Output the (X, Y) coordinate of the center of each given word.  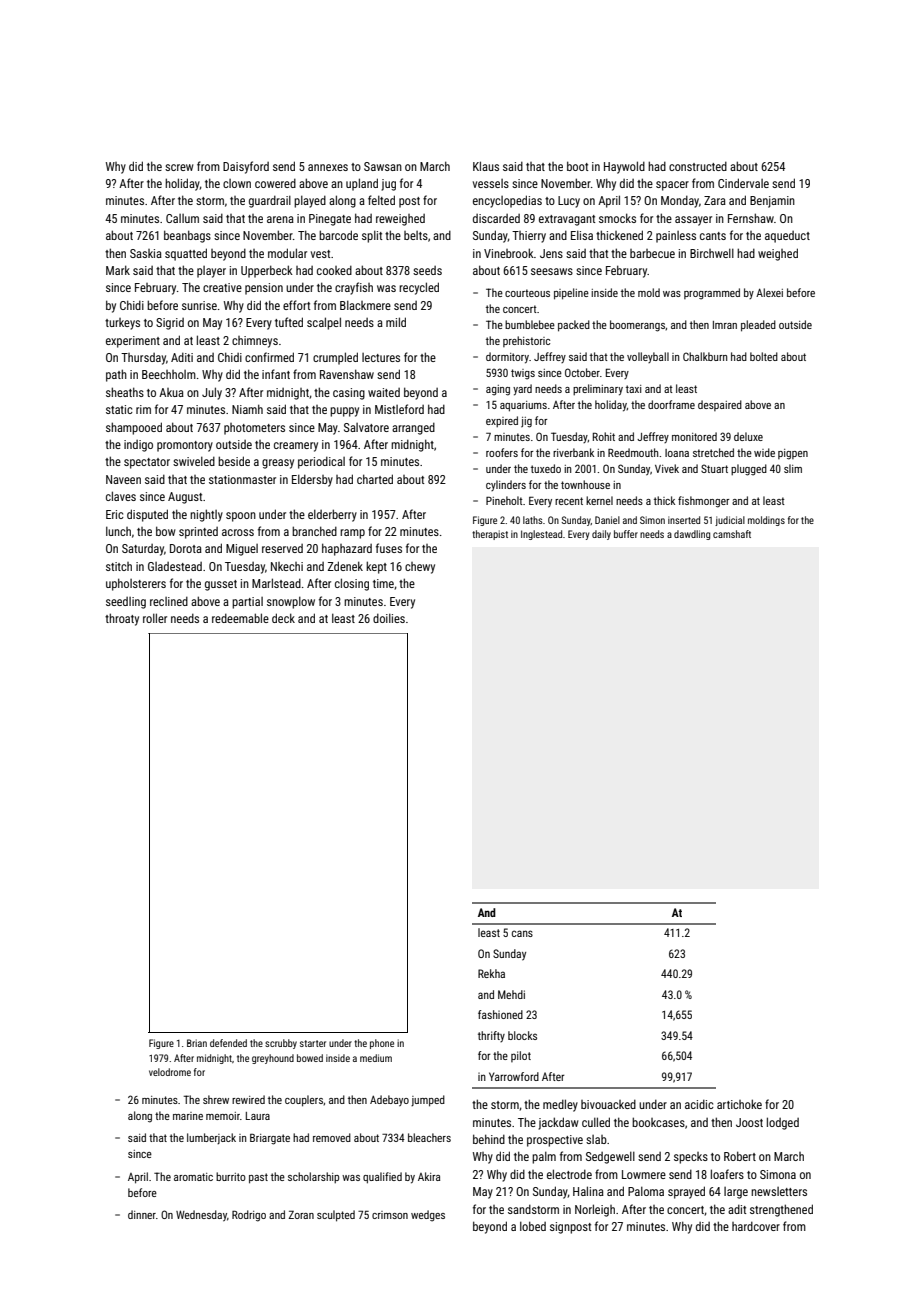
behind (489, 1139)
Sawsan (383, 166)
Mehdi (511, 994)
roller (155, 618)
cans (522, 933)
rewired (248, 1099)
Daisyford (246, 167)
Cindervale (743, 183)
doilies (389, 618)
